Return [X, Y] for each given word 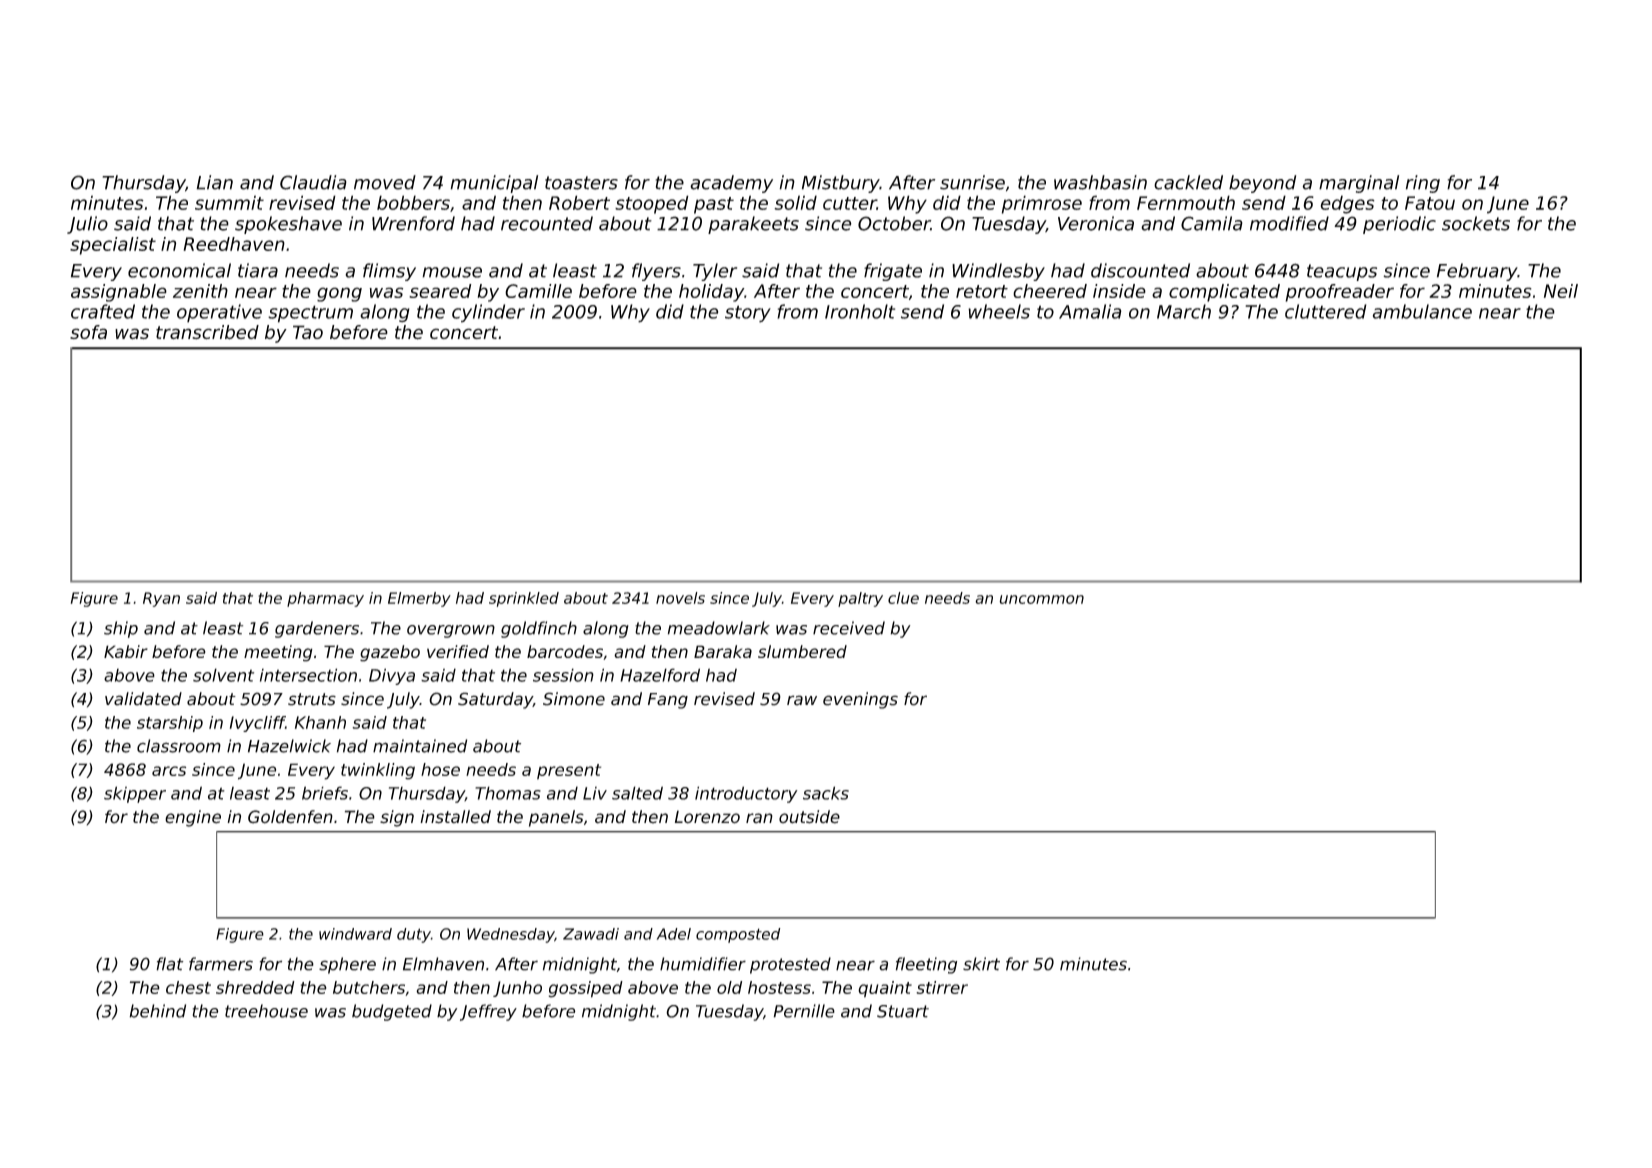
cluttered [1326, 311]
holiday [711, 293]
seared [440, 291]
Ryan [161, 599]
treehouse [266, 1011]
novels [680, 598]
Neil [1561, 291]
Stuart [903, 1011]
